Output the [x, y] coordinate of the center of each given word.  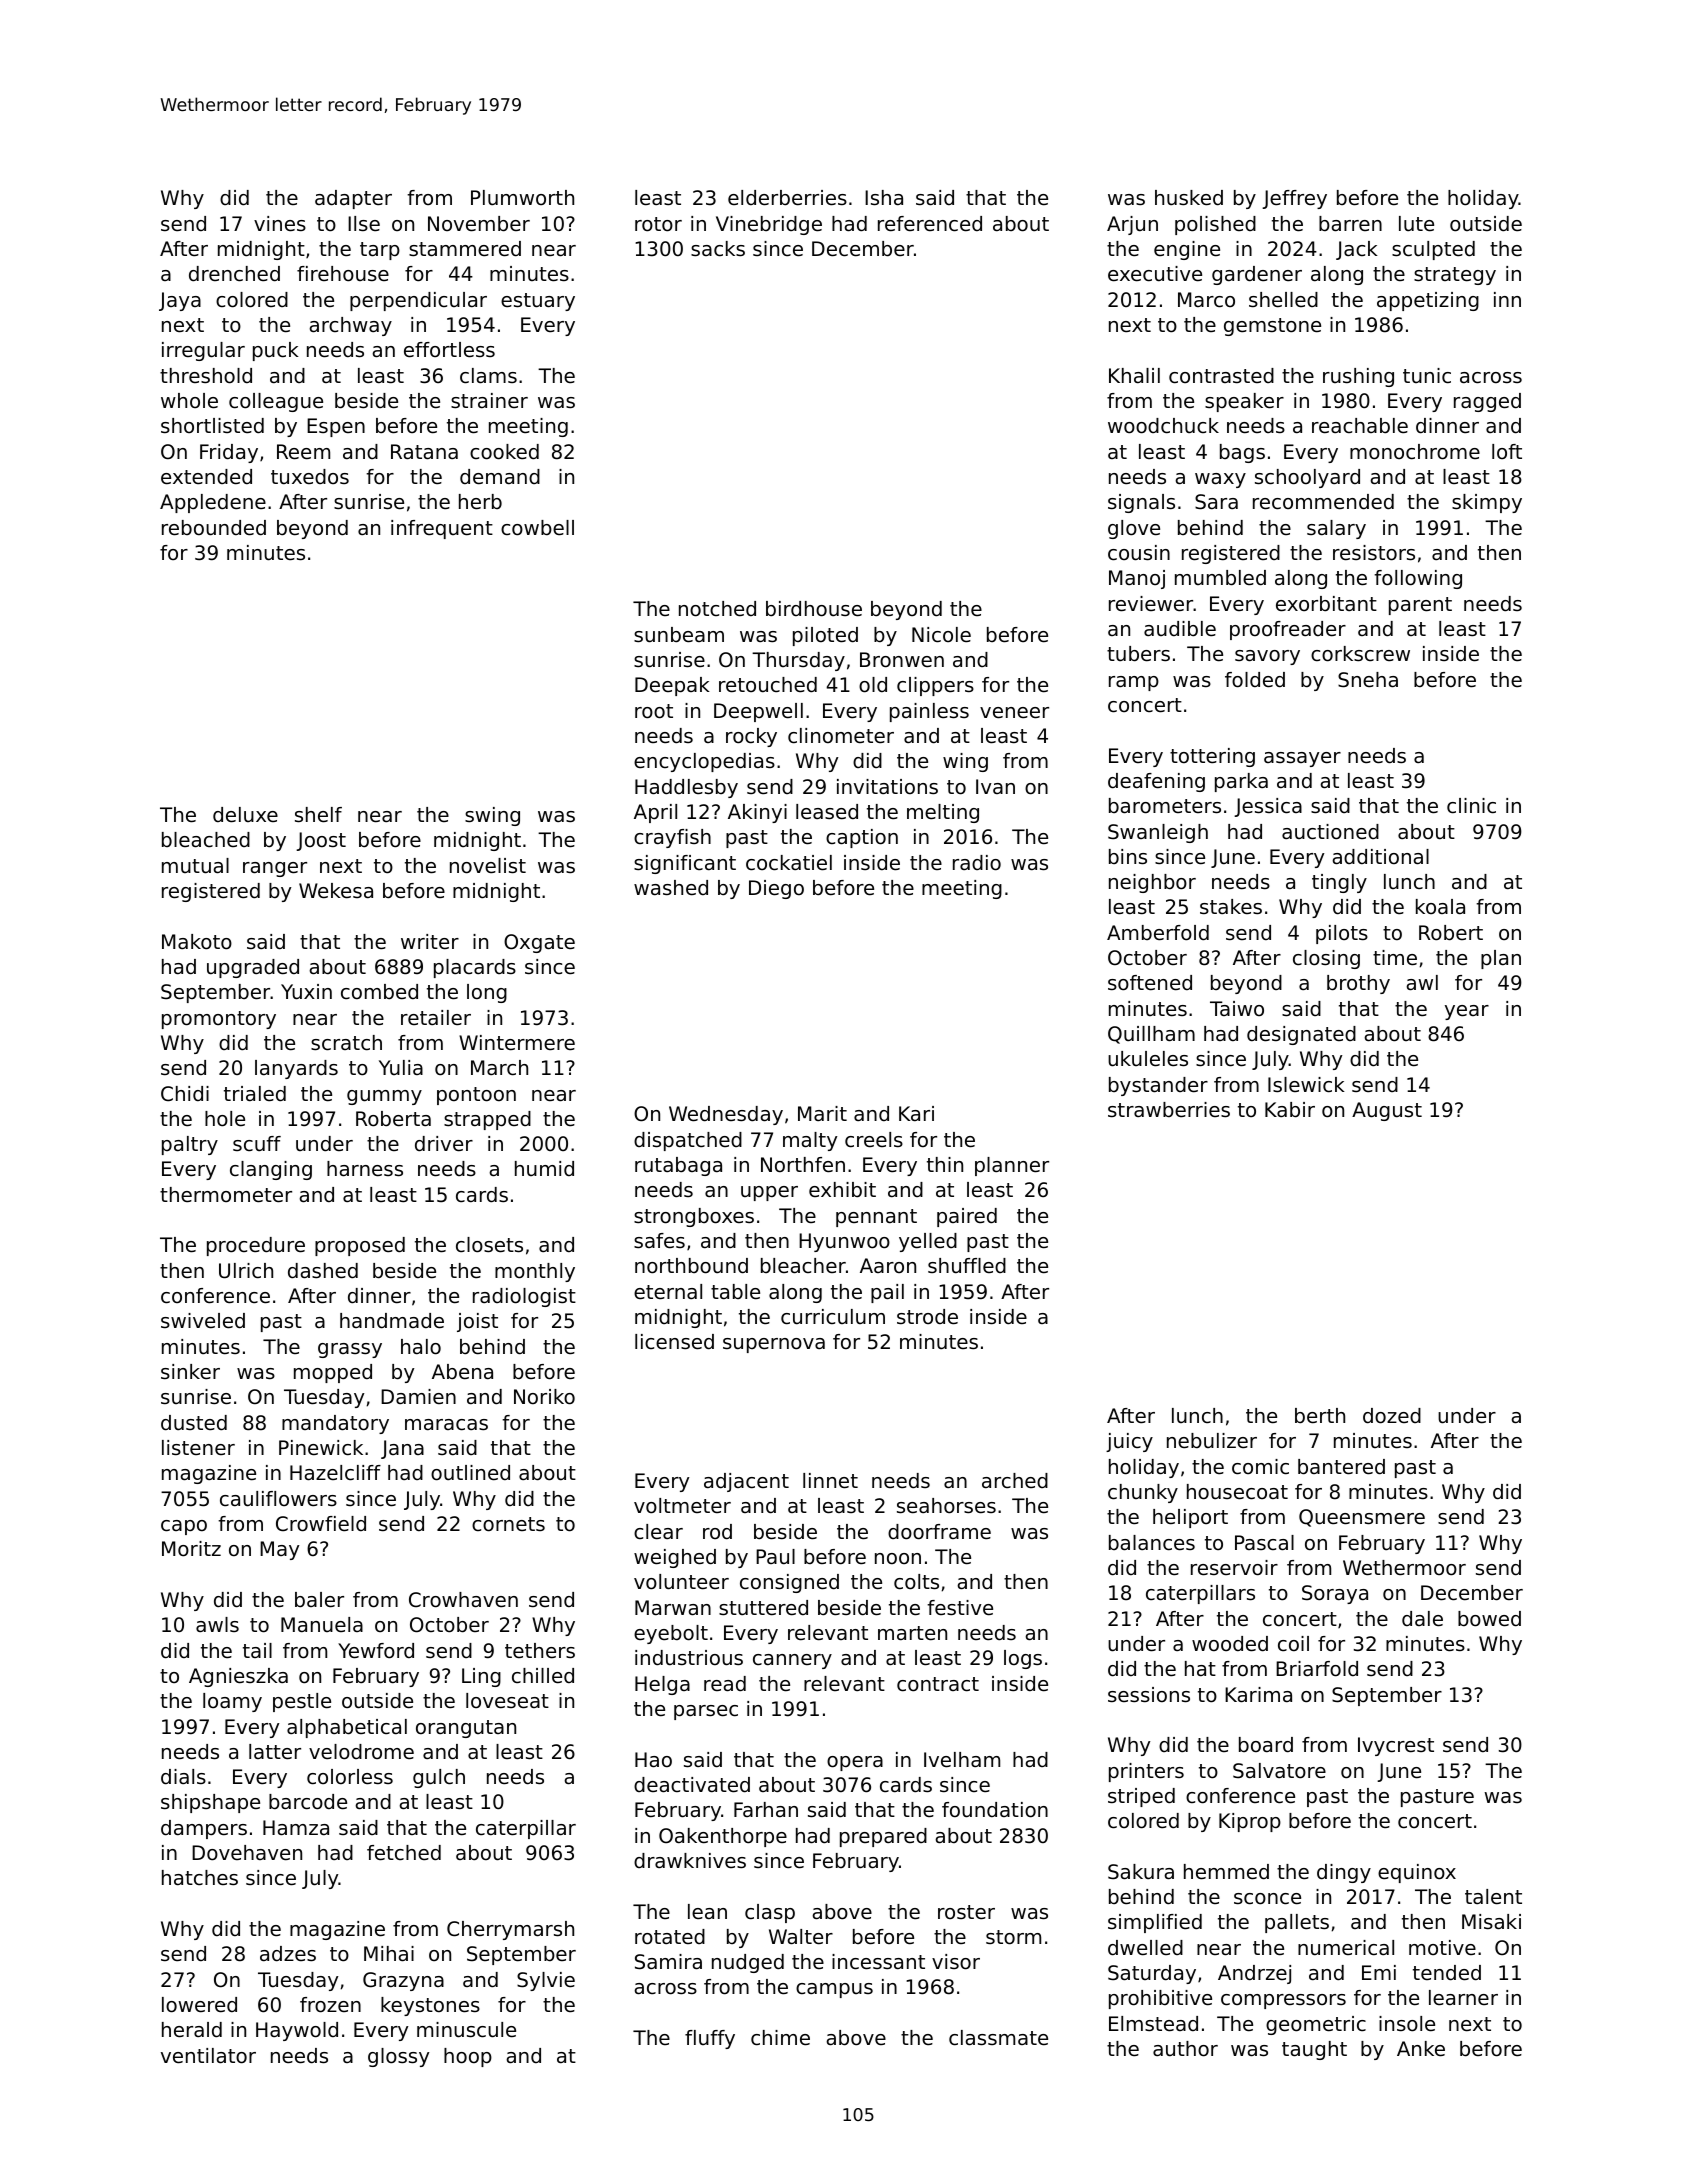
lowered [199, 2005]
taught [1314, 2050]
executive [1155, 274]
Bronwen [902, 660]
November [479, 224]
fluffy [710, 2039]
